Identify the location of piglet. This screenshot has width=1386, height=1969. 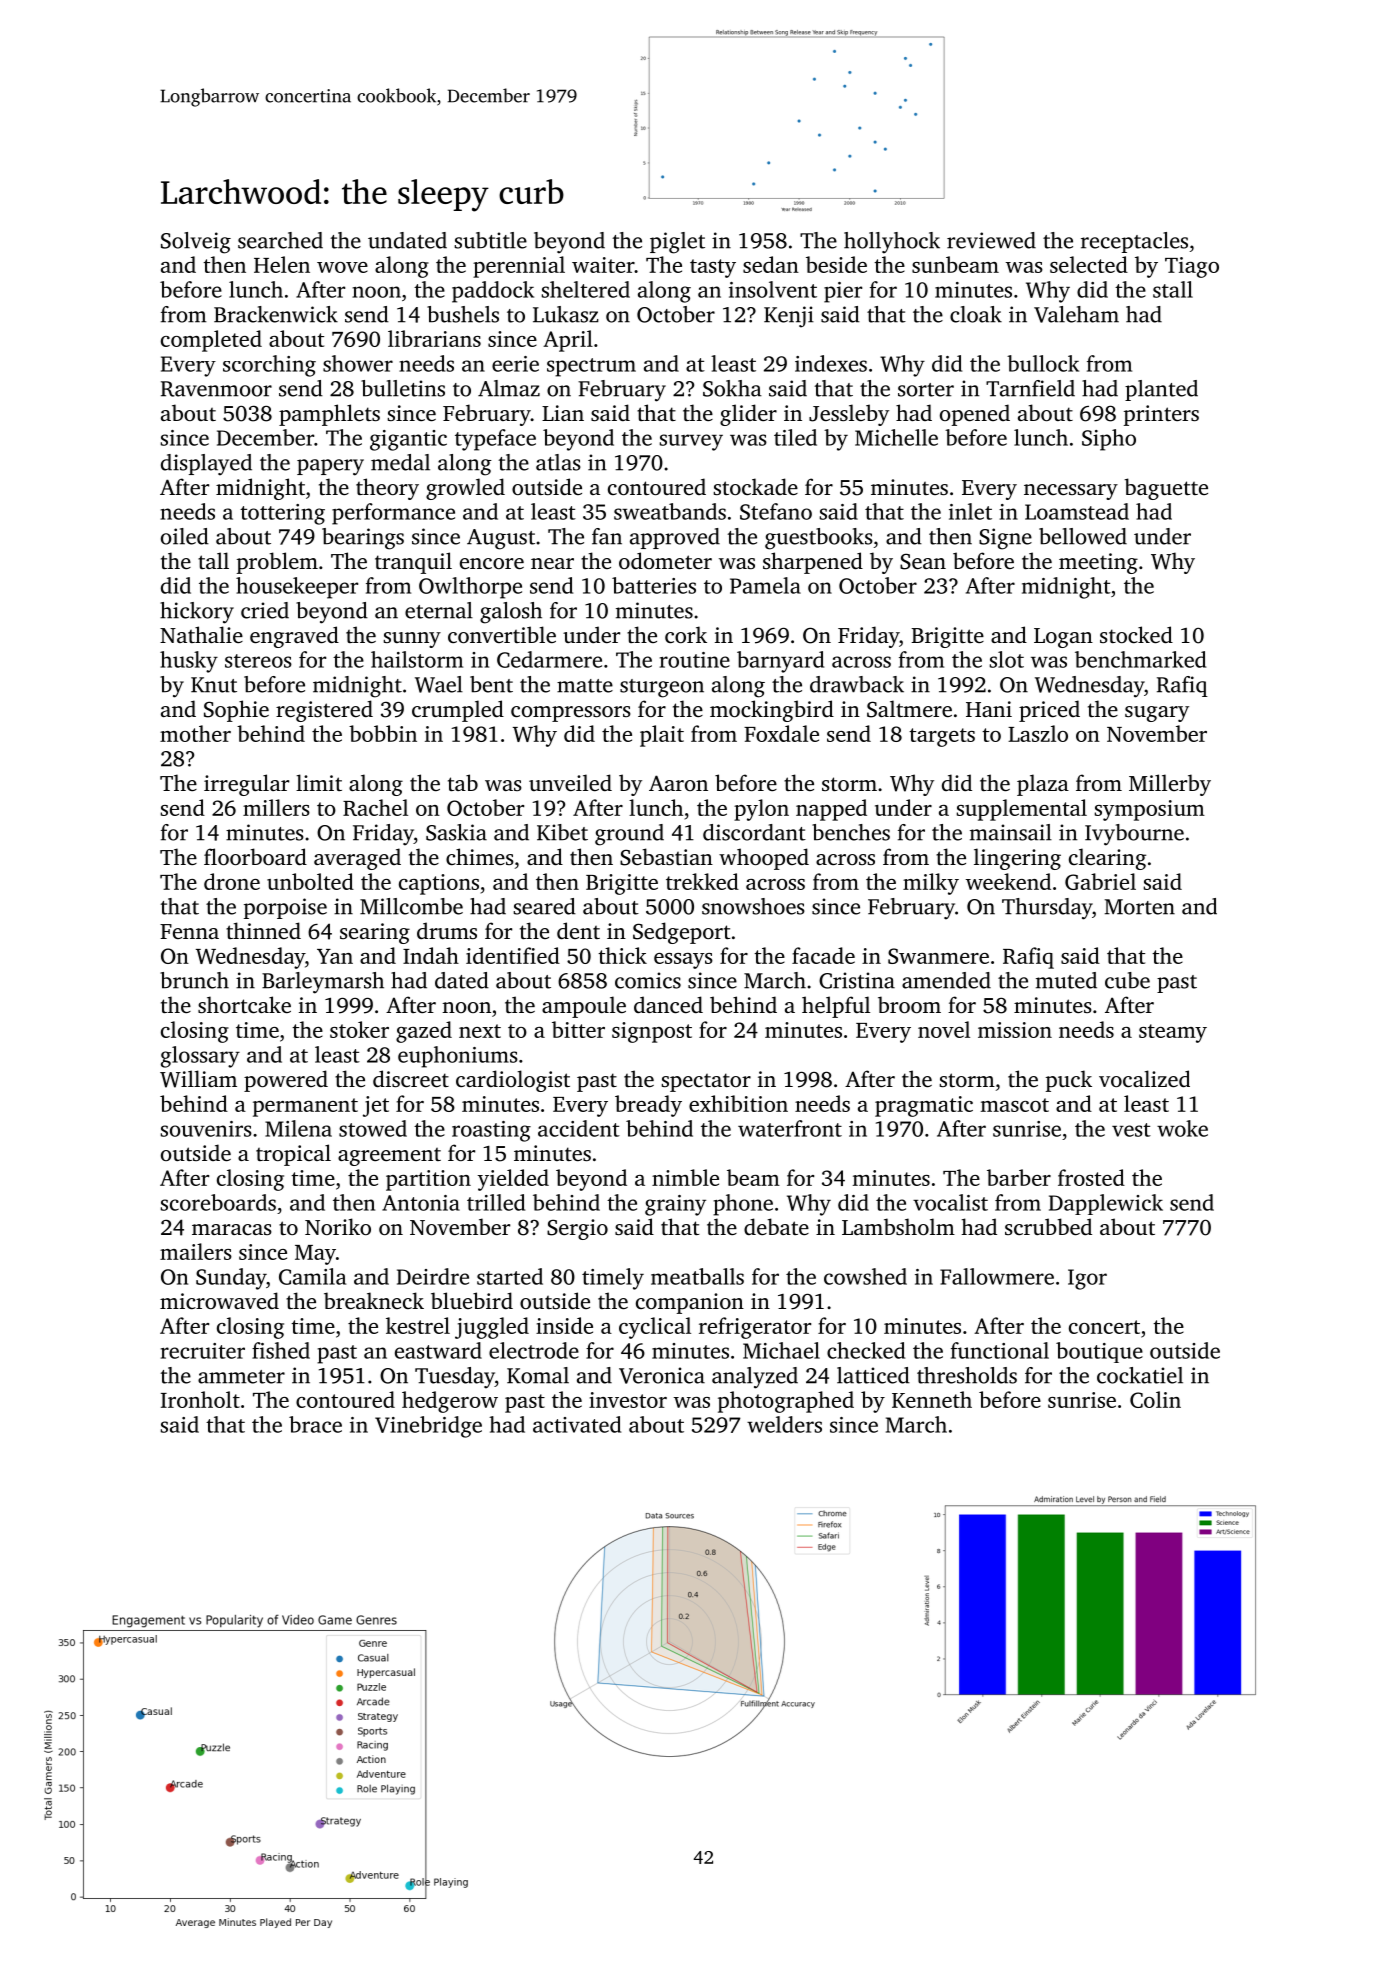
(677, 243).
